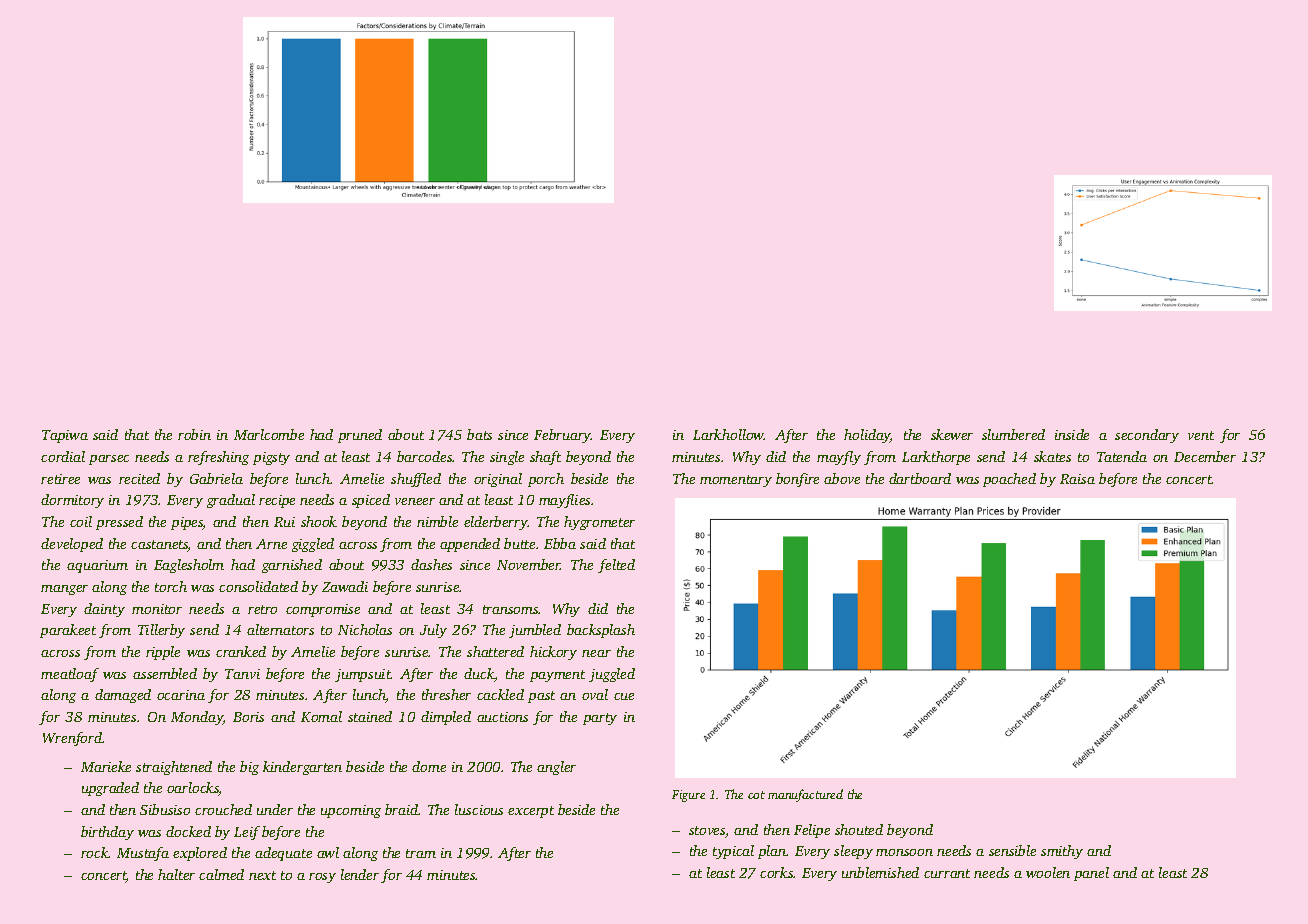 Image resolution: width=1308 pixels, height=924 pixels. Describe the element at coordinates (728, 434) in the image. I see `Larkhollow` at that location.
